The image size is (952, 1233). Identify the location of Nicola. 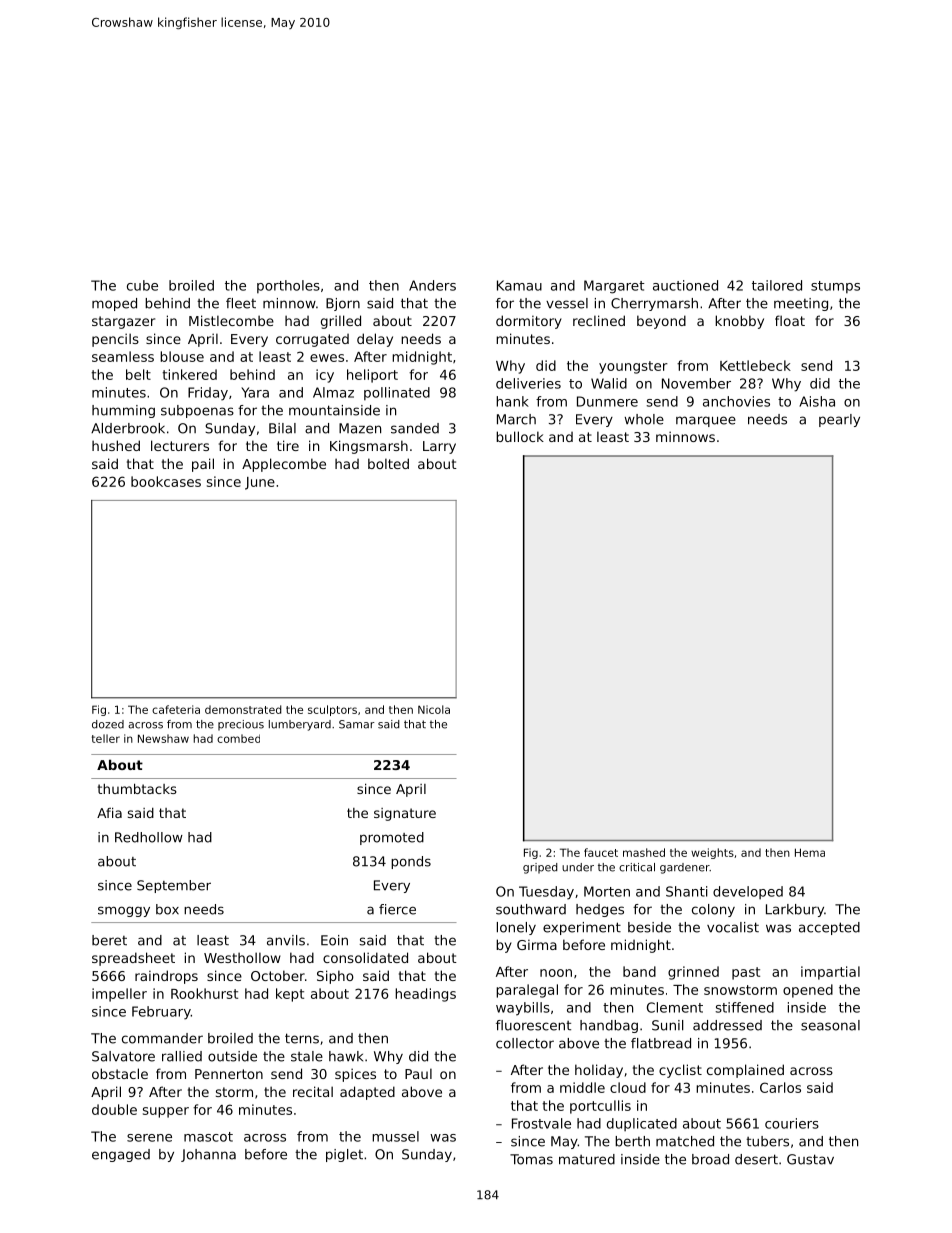
(434, 709).
